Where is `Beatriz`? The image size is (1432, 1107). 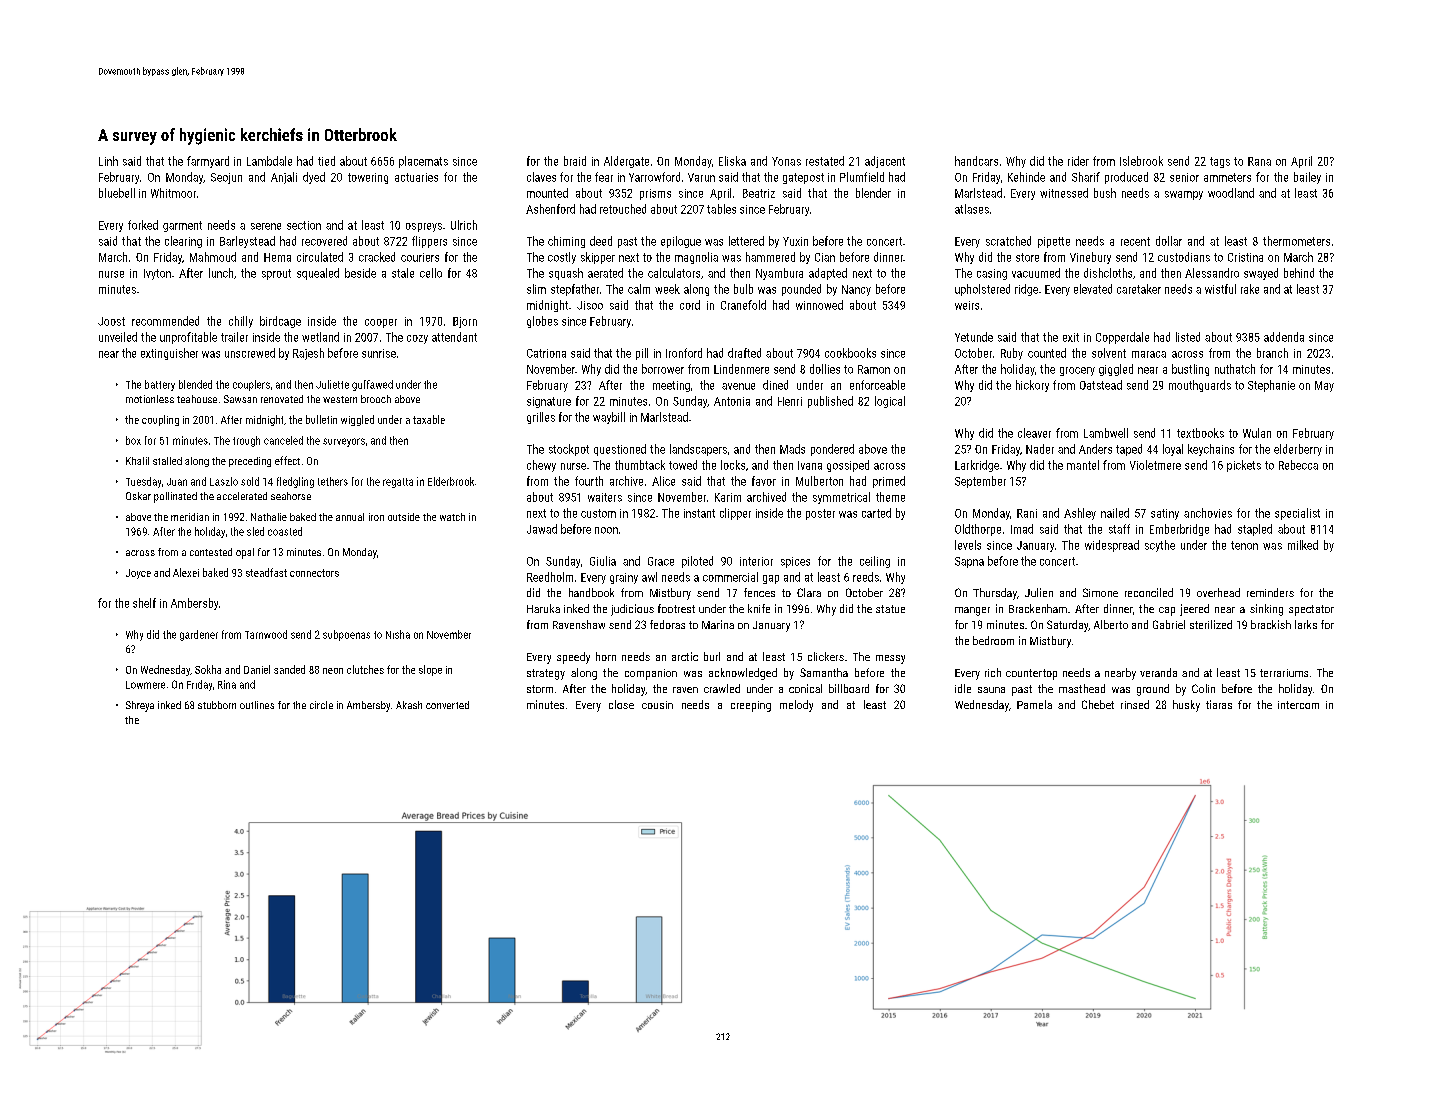
Beatriz is located at coordinates (759, 193).
